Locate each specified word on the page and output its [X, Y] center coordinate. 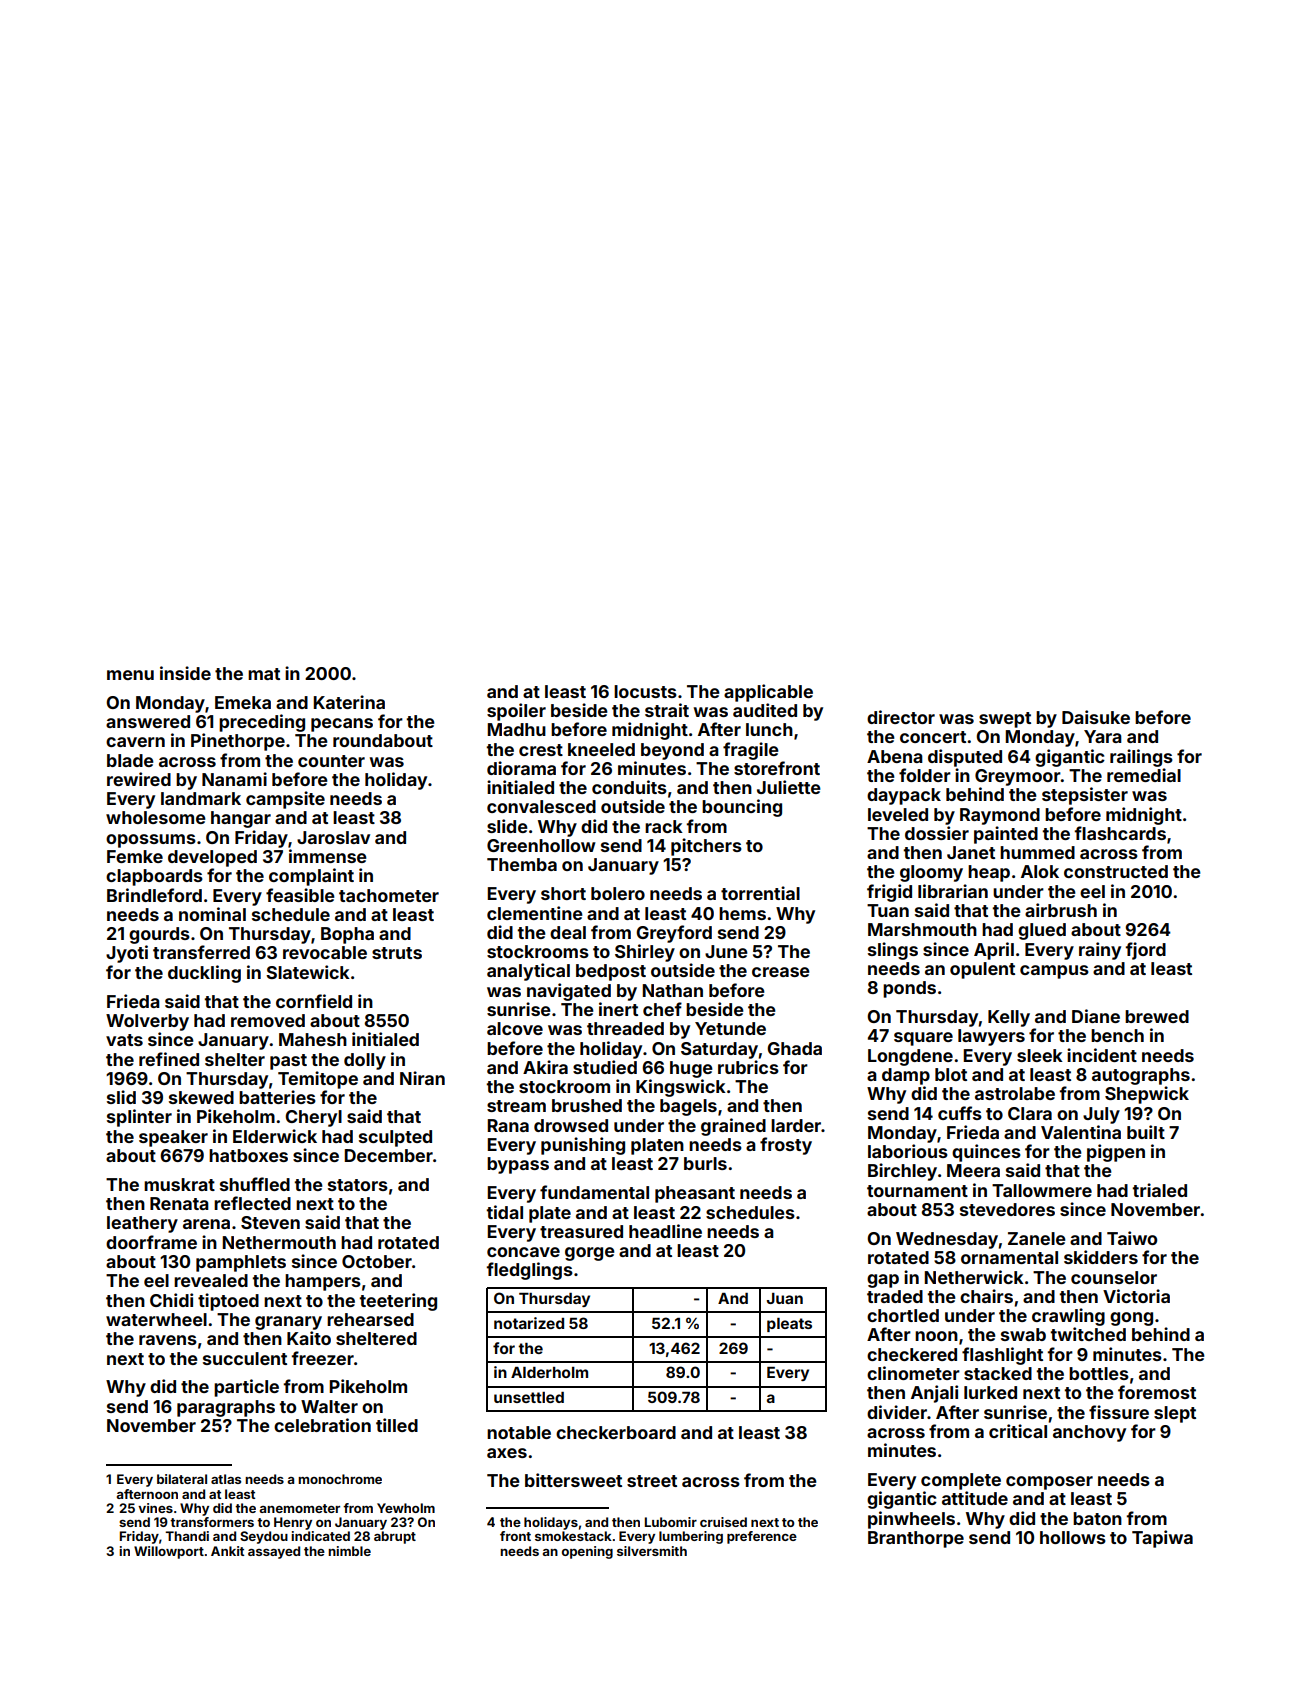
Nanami [234, 779]
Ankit [227, 1551]
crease [781, 972]
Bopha [347, 935]
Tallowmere [1042, 1190]
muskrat [179, 1184]
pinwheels [911, 1520]
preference [762, 1537]
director [901, 717]
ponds [909, 989]
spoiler [516, 712]
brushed [587, 1105]
